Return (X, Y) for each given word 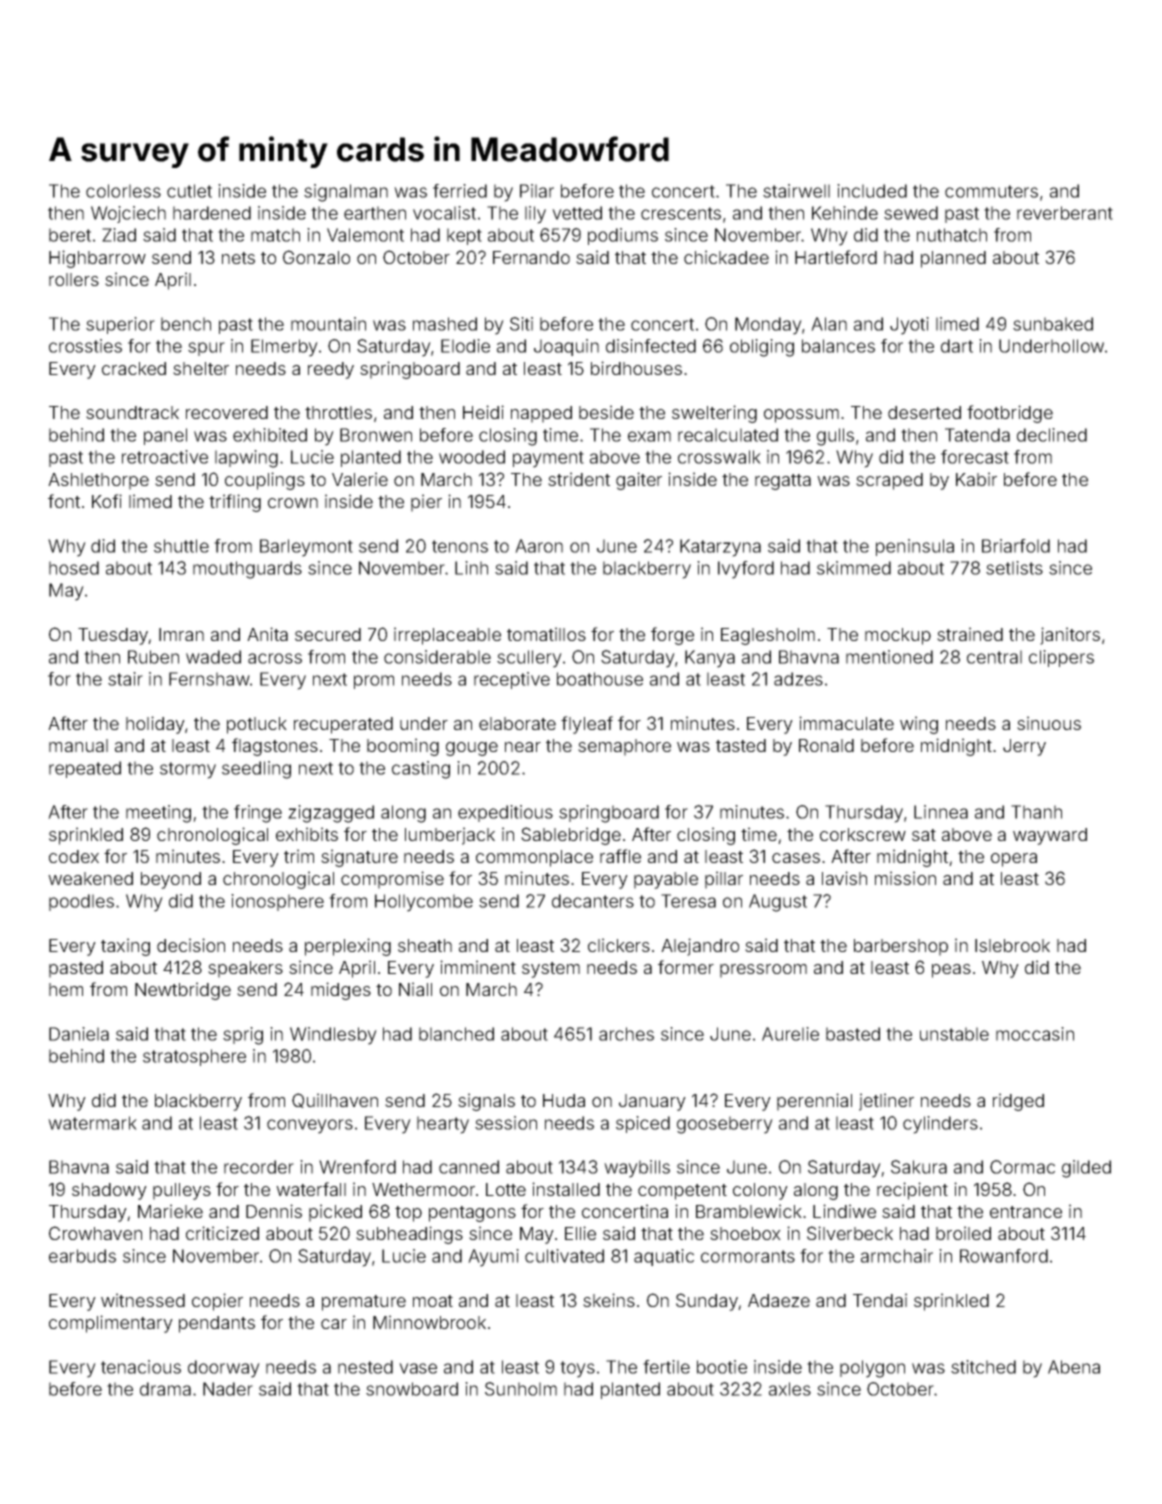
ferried (460, 191)
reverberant (1065, 213)
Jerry (1024, 747)
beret (70, 235)
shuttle (181, 546)
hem (66, 989)
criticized (222, 1233)
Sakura (919, 1167)
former (686, 967)
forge (672, 636)
